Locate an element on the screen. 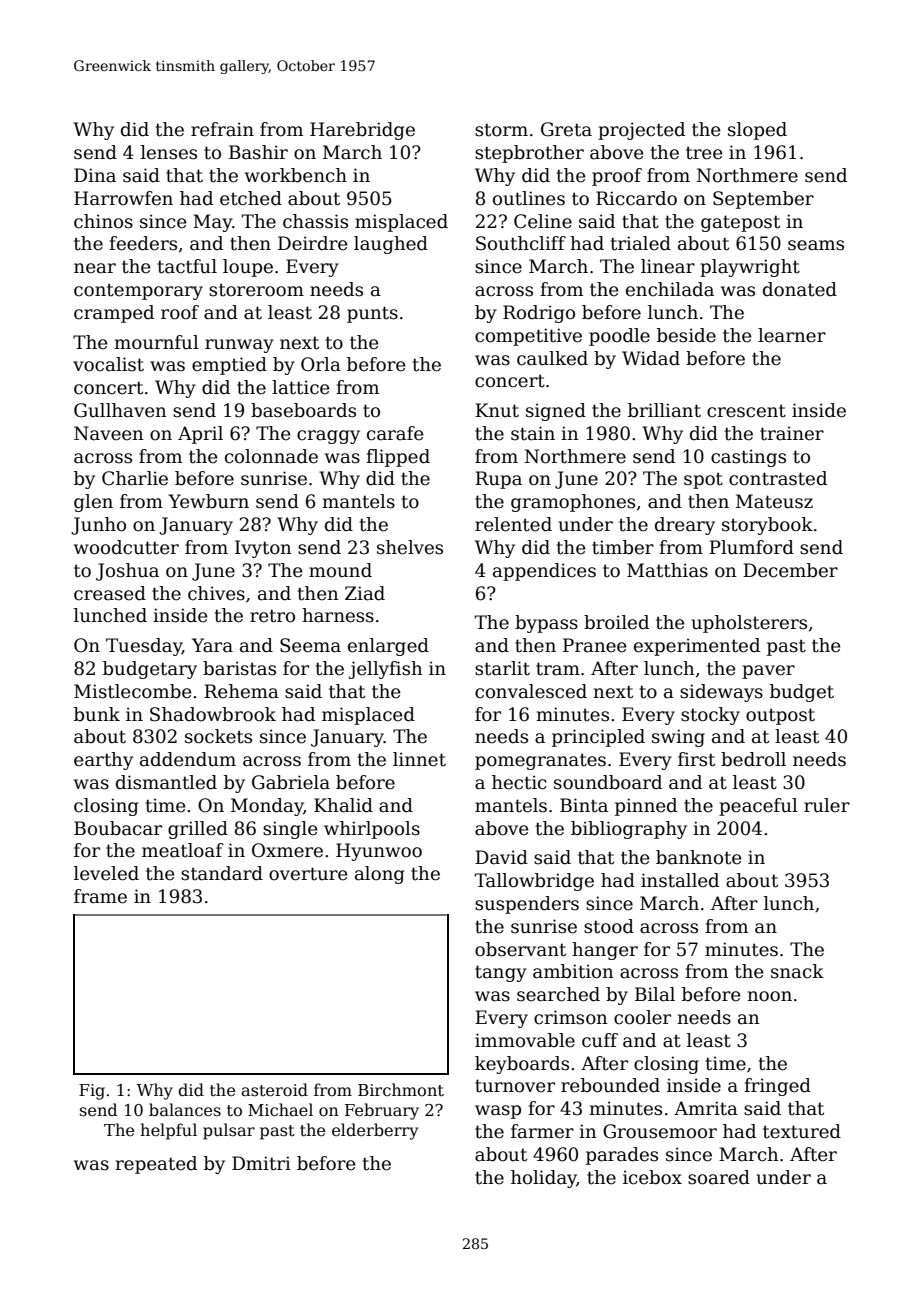 This screenshot has width=924, height=1308. balances is located at coordinates (185, 1110).
